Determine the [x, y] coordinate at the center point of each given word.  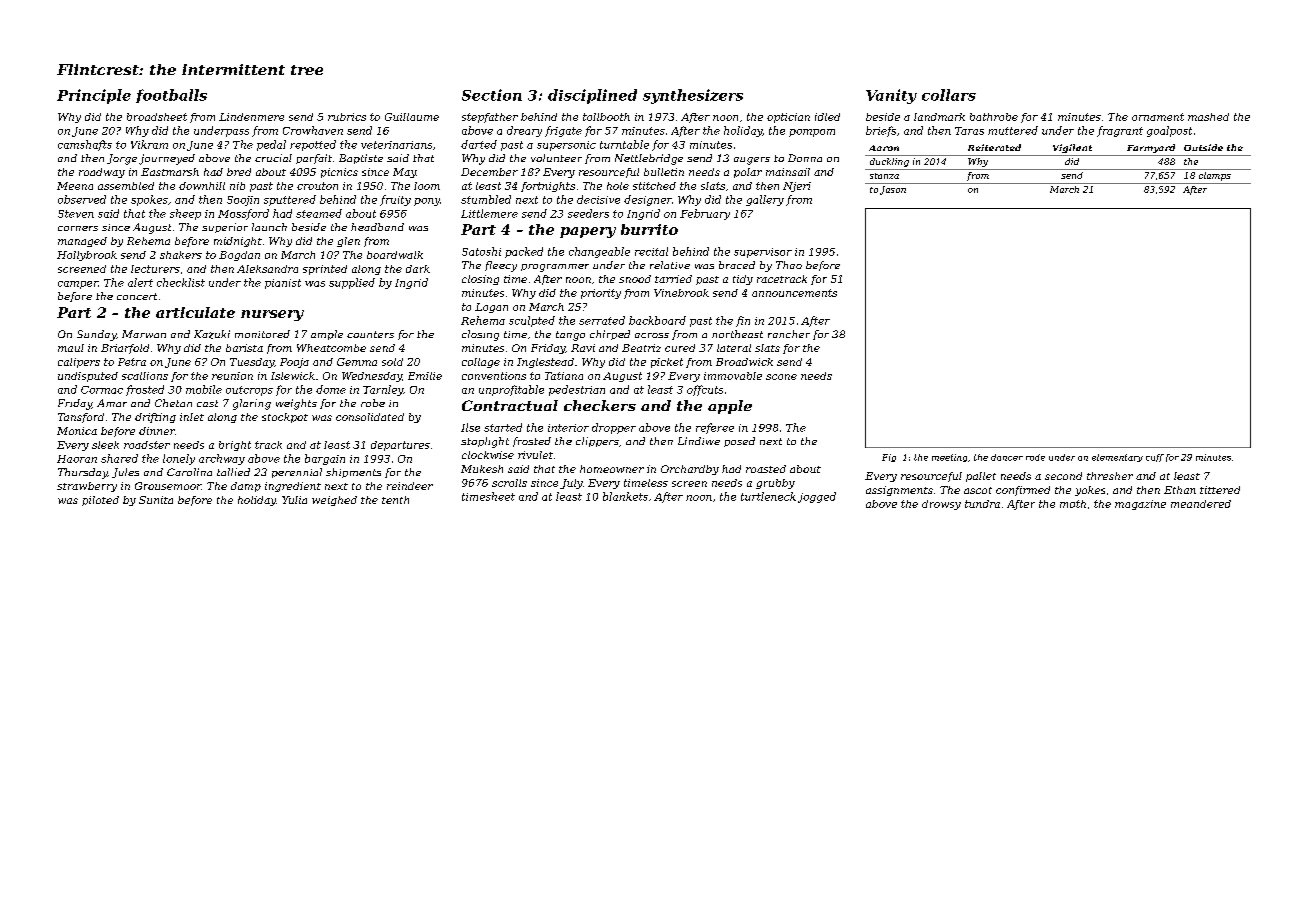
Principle [94, 96]
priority [601, 294]
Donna [805, 158]
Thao [789, 265]
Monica [77, 431]
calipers [79, 363]
